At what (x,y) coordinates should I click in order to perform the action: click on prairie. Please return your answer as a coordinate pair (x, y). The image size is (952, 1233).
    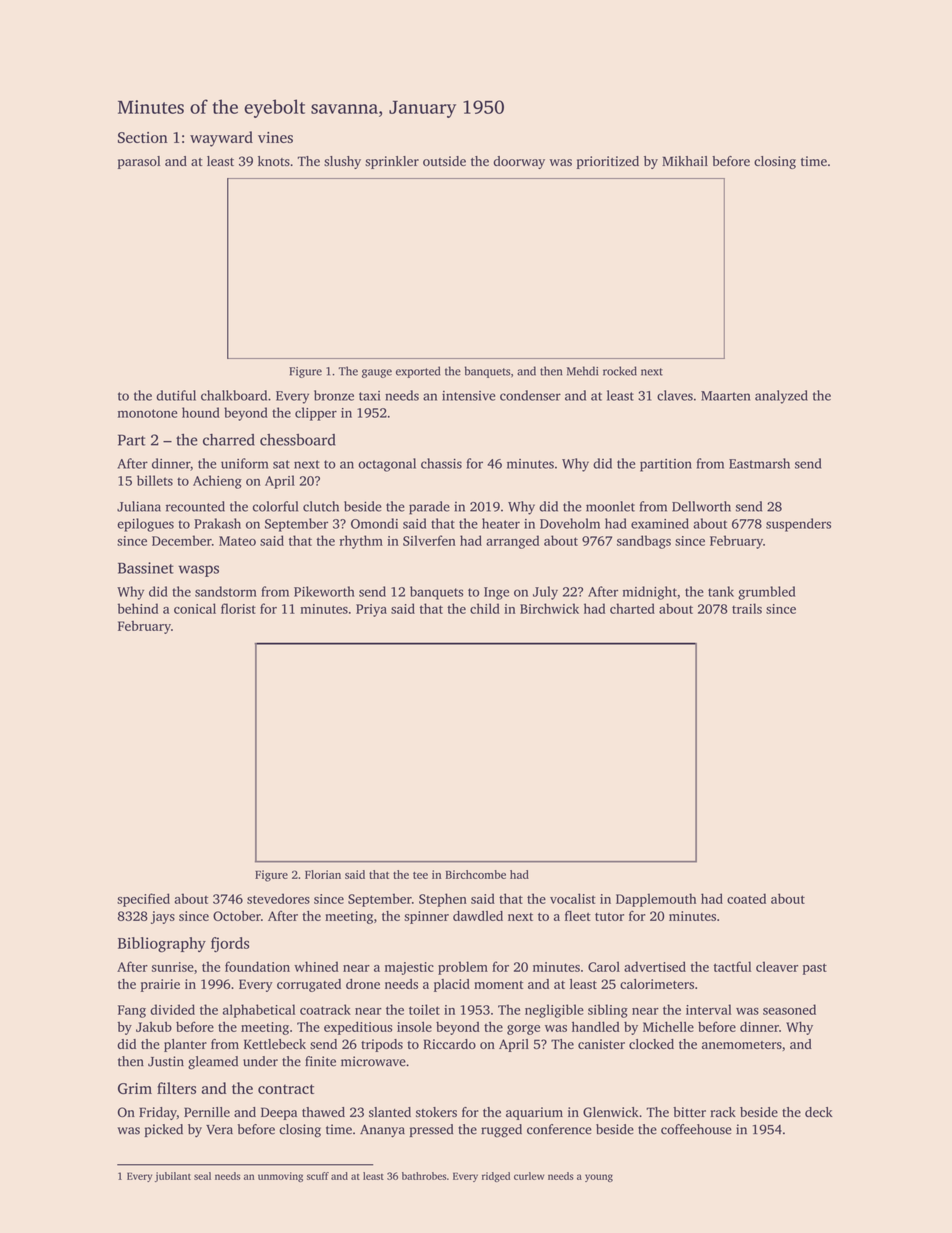
    Looking at the image, I should click on (160, 985).
